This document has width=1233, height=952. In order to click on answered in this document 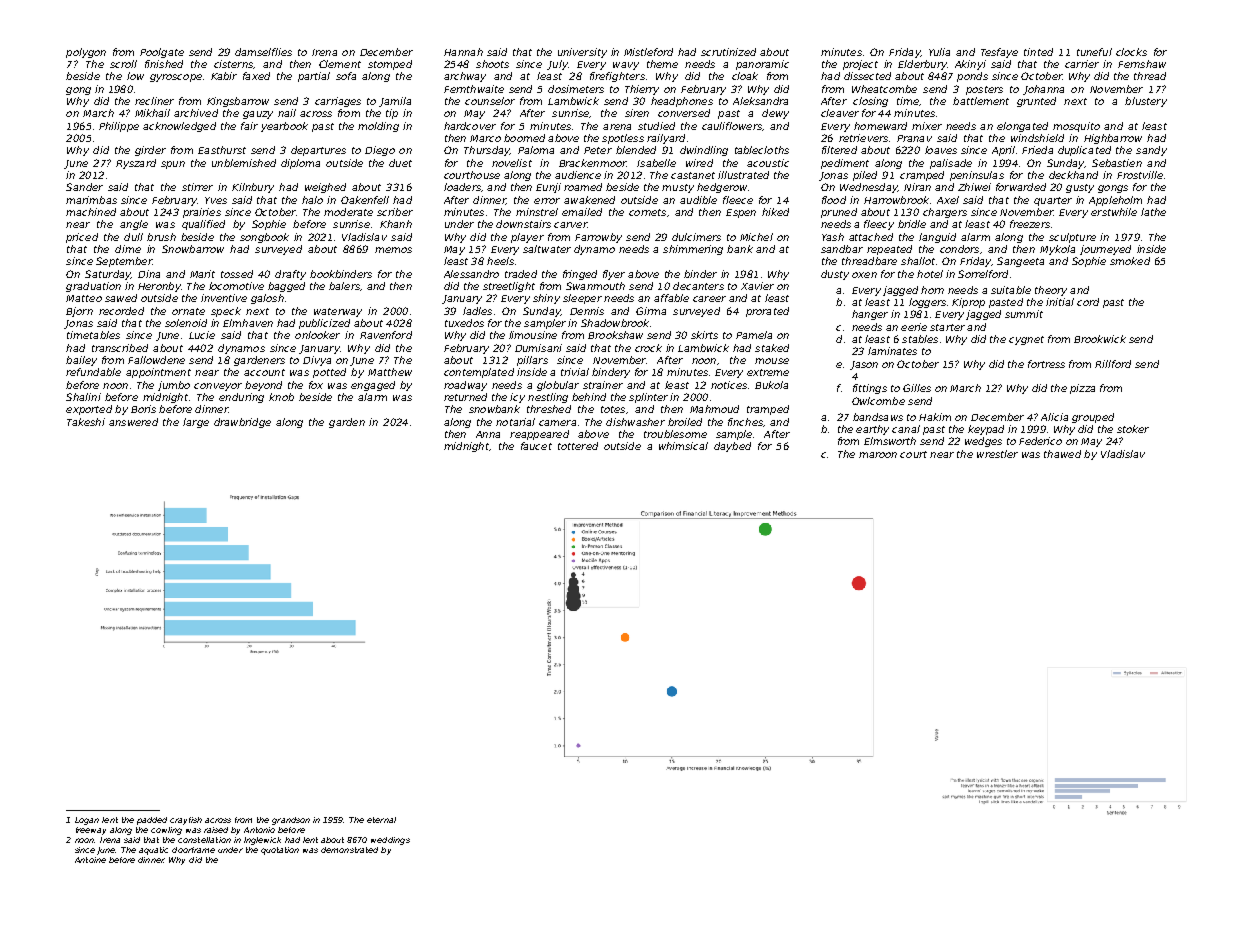, I will do `click(133, 422)`.
